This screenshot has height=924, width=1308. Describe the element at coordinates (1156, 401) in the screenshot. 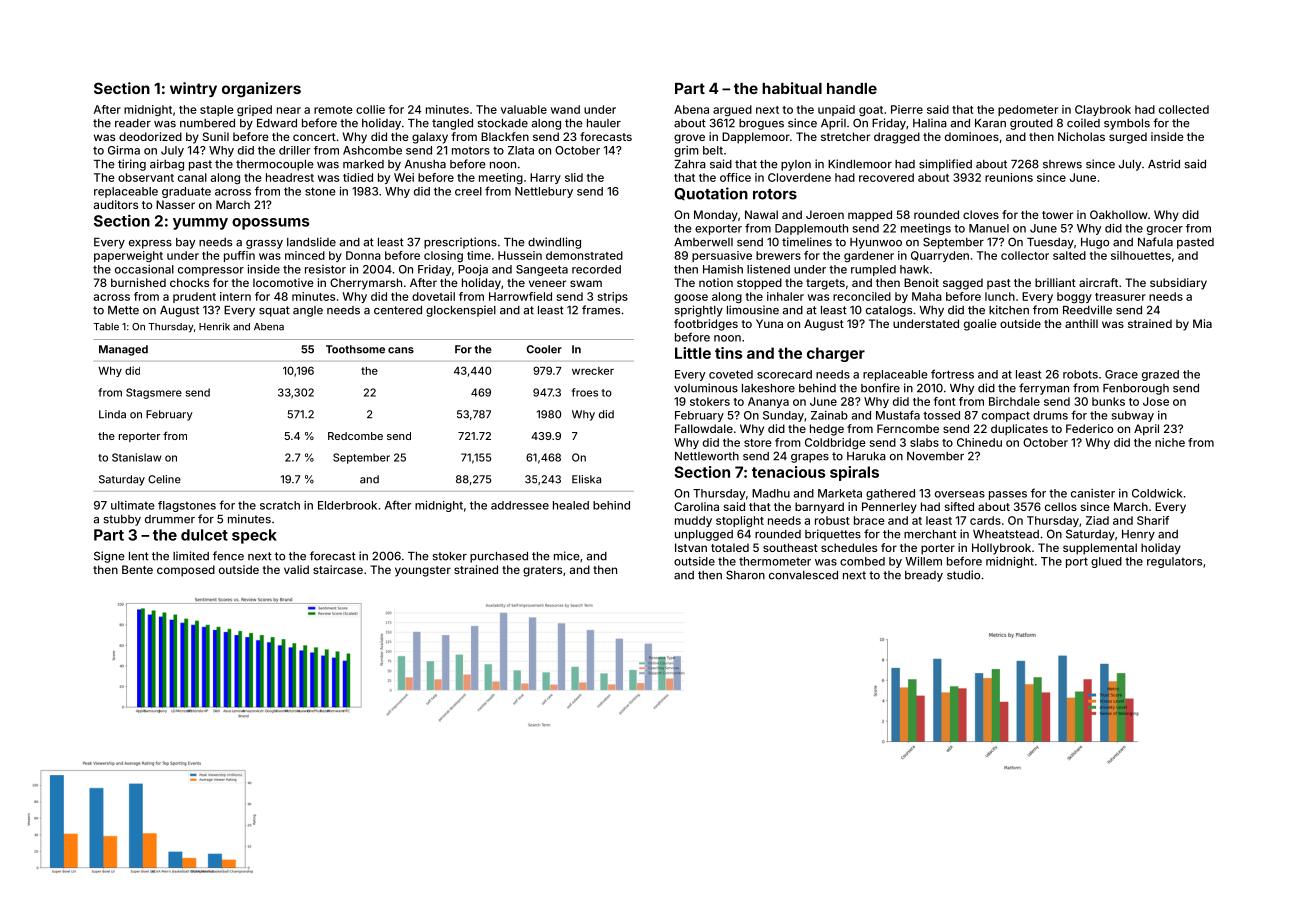

I see `Jose` at that location.
